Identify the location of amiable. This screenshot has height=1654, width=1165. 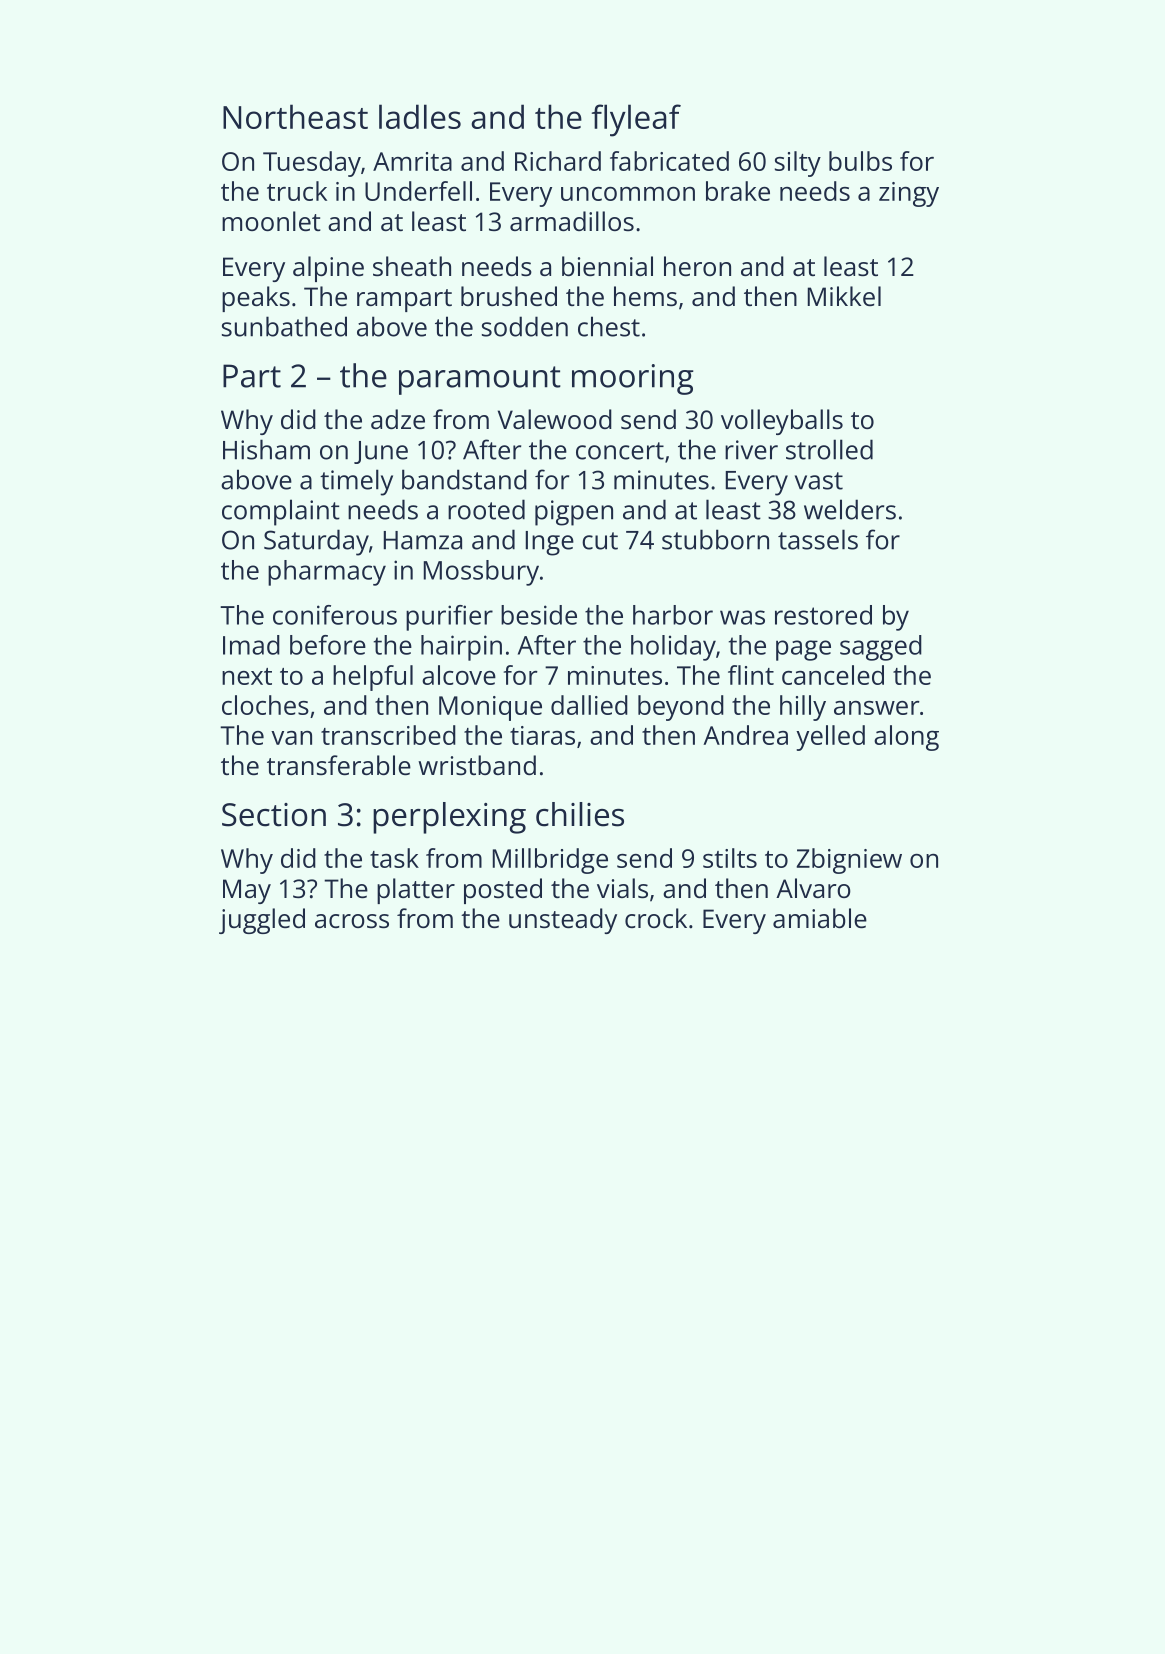
(820, 918).
